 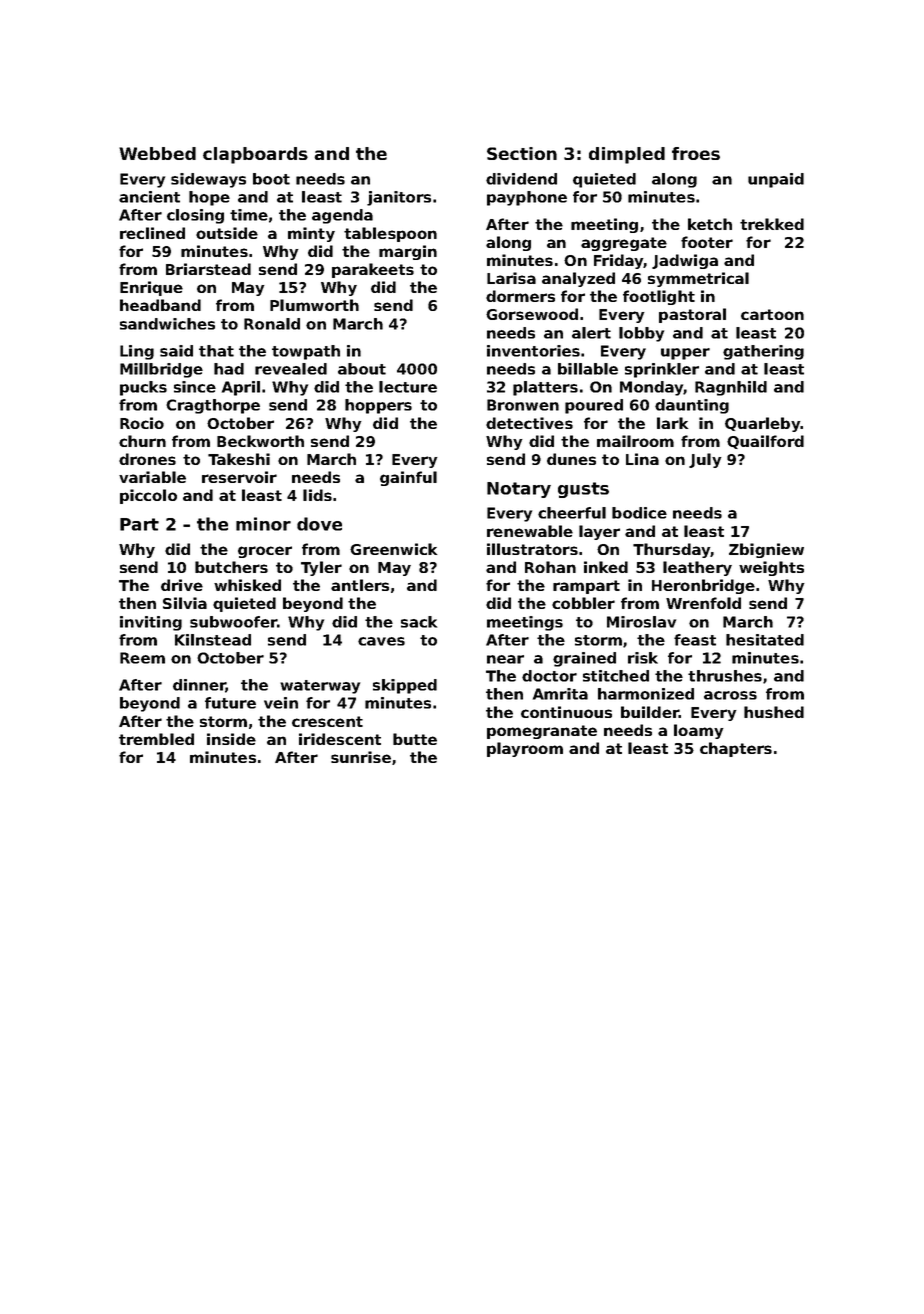 What do you see at coordinates (320, 687) in the document?
I see `waterway` at bounding box center [320, 687].
